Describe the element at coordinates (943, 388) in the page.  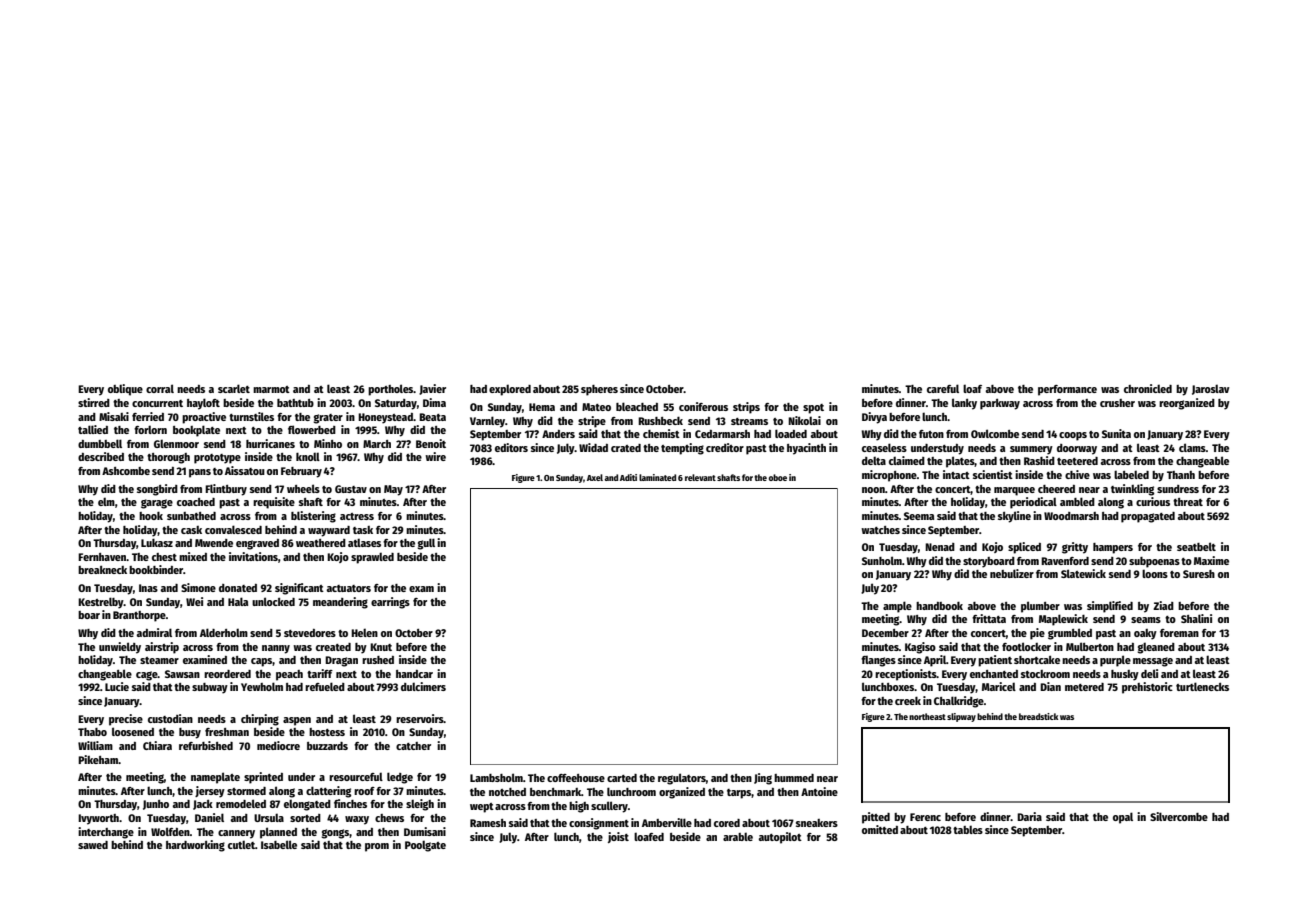
I see `careful` at that location.
